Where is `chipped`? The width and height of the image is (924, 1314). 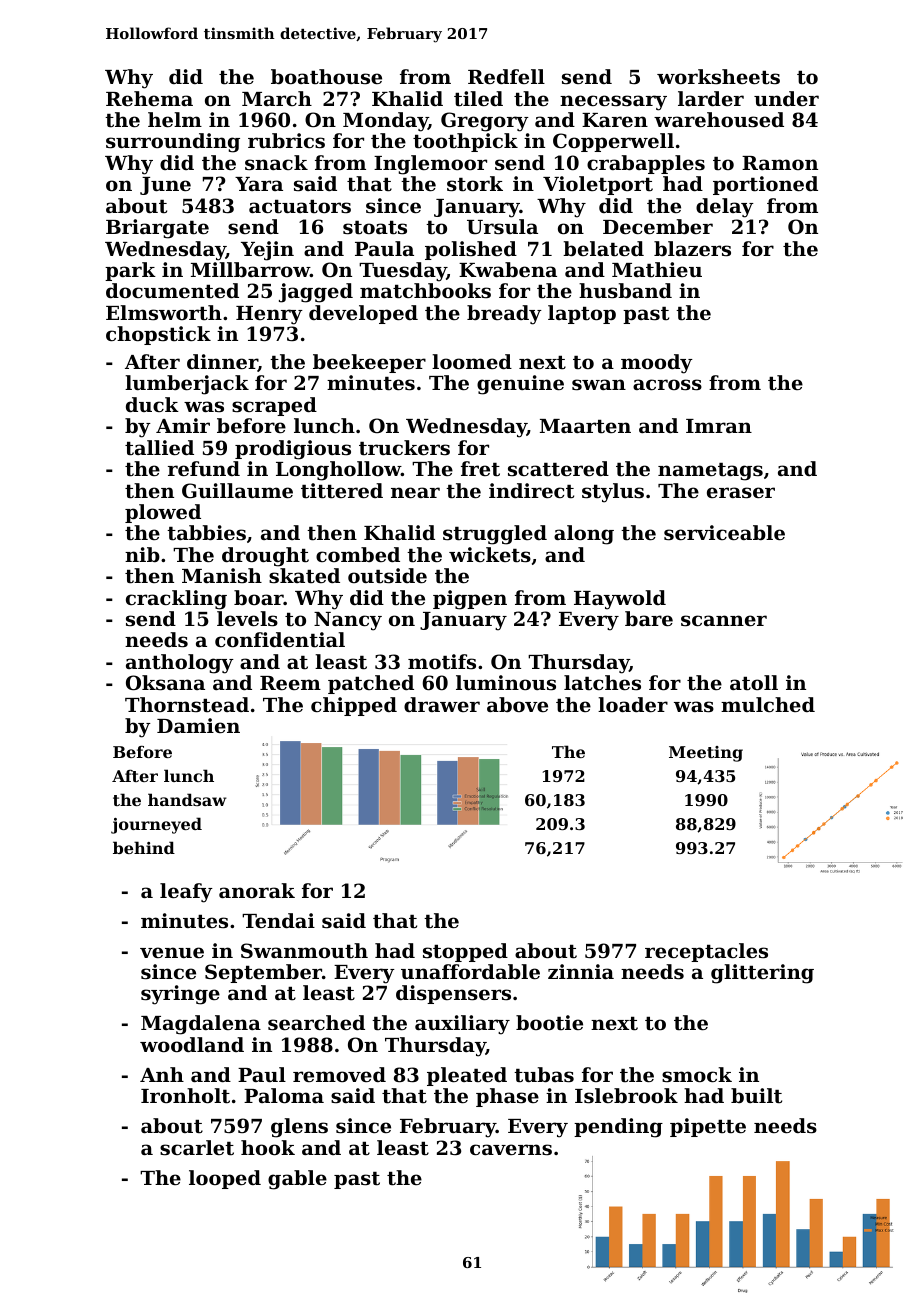 chipped is located at coordinates (354, 706).
